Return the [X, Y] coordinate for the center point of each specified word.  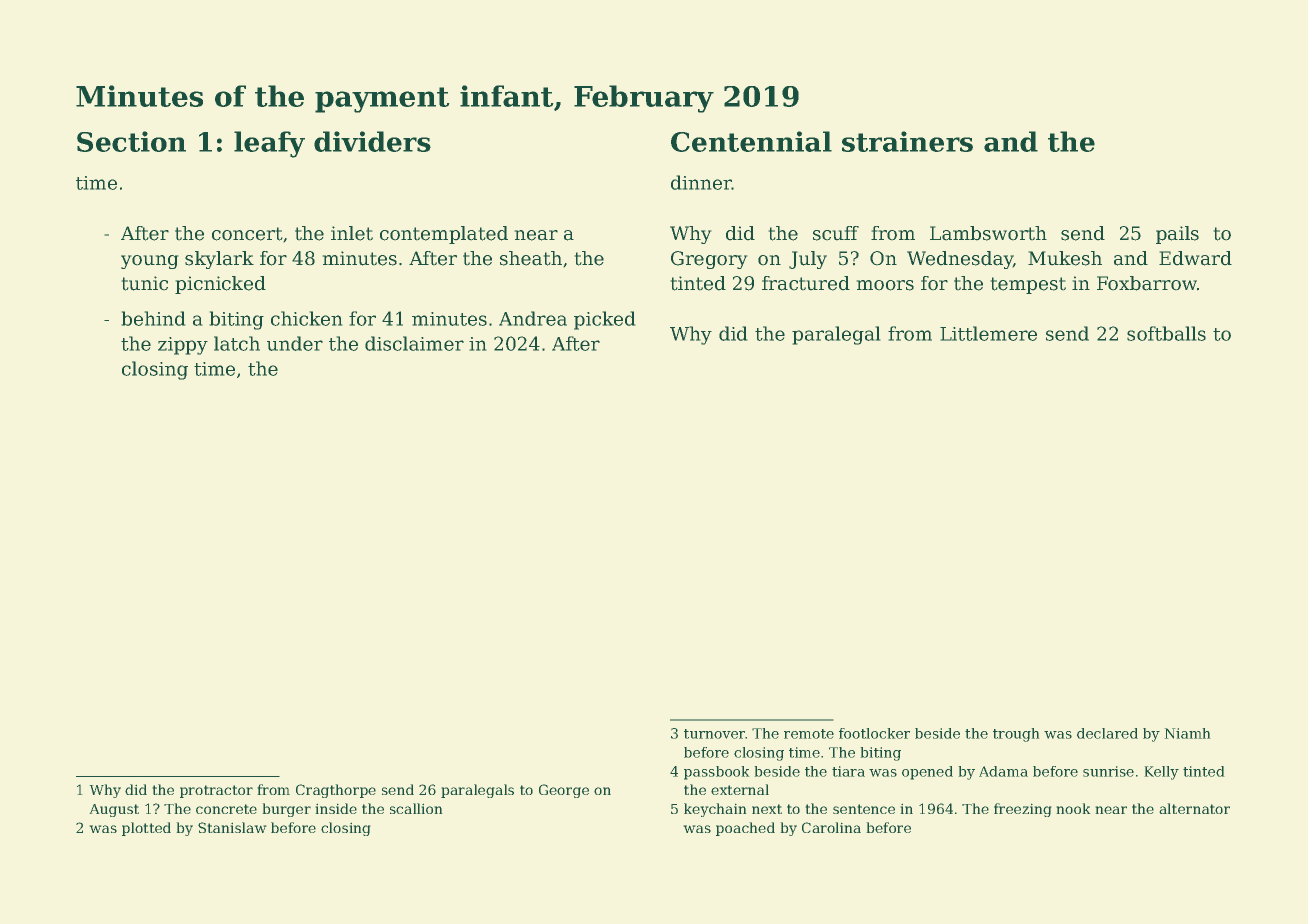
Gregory [709, 260]
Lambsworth [988, 233]
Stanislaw [232, 827]
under [295, 343]
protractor [216, 791]
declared [1107, 733]
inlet [352, 233]
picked [604, 320]
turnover [714, 734]
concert [247, 234]
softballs [1166, 333]
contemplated [444, 235]
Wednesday [960, 260]
